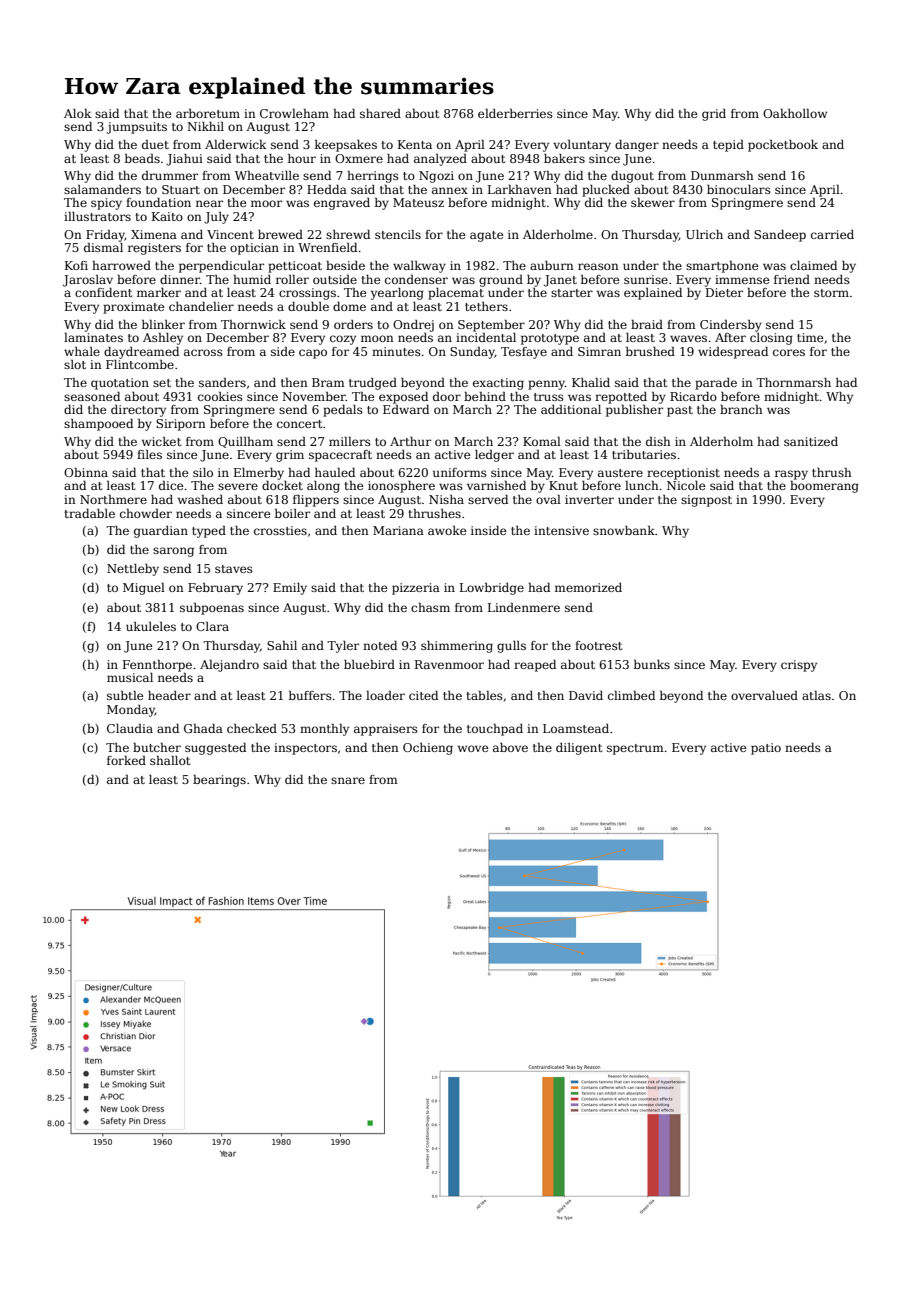  What do you see at coordinates (121, 265) in the screenshot?
I see `harrowed` at bounding box center [121, 265].
